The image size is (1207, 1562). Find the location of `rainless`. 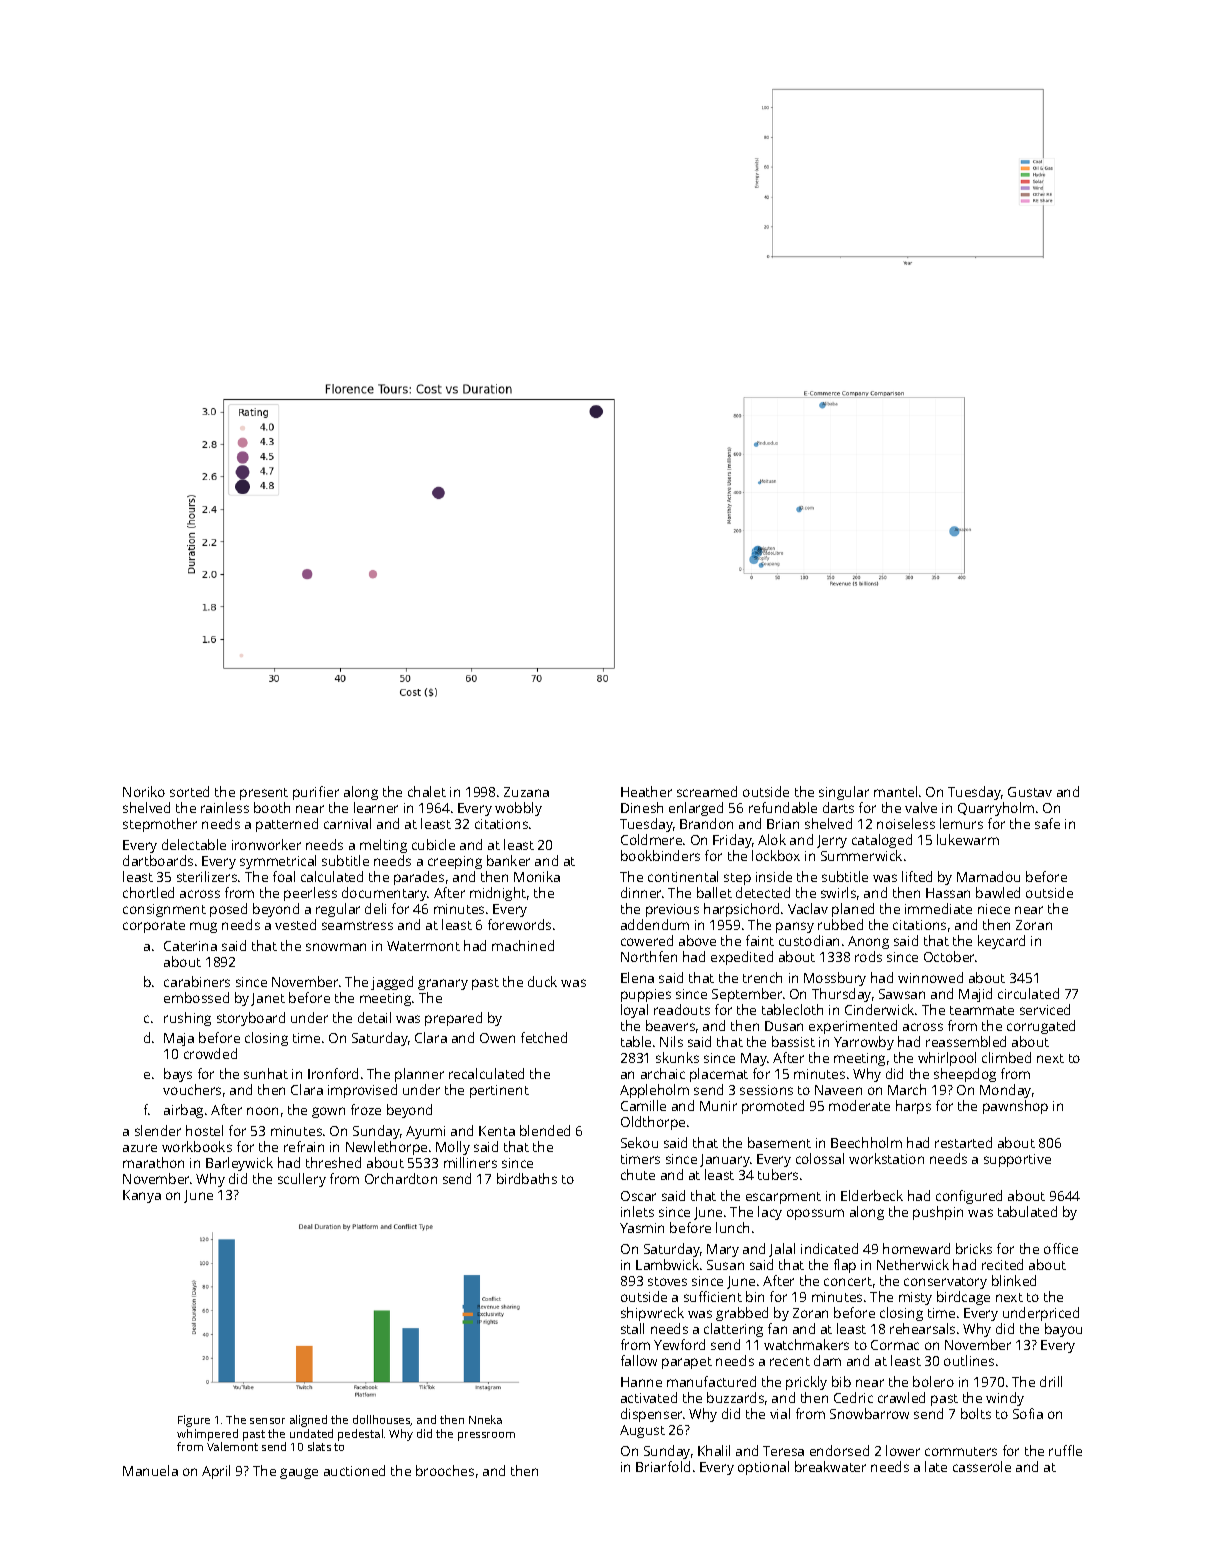

rainless is located at coordinates (225, 807).
